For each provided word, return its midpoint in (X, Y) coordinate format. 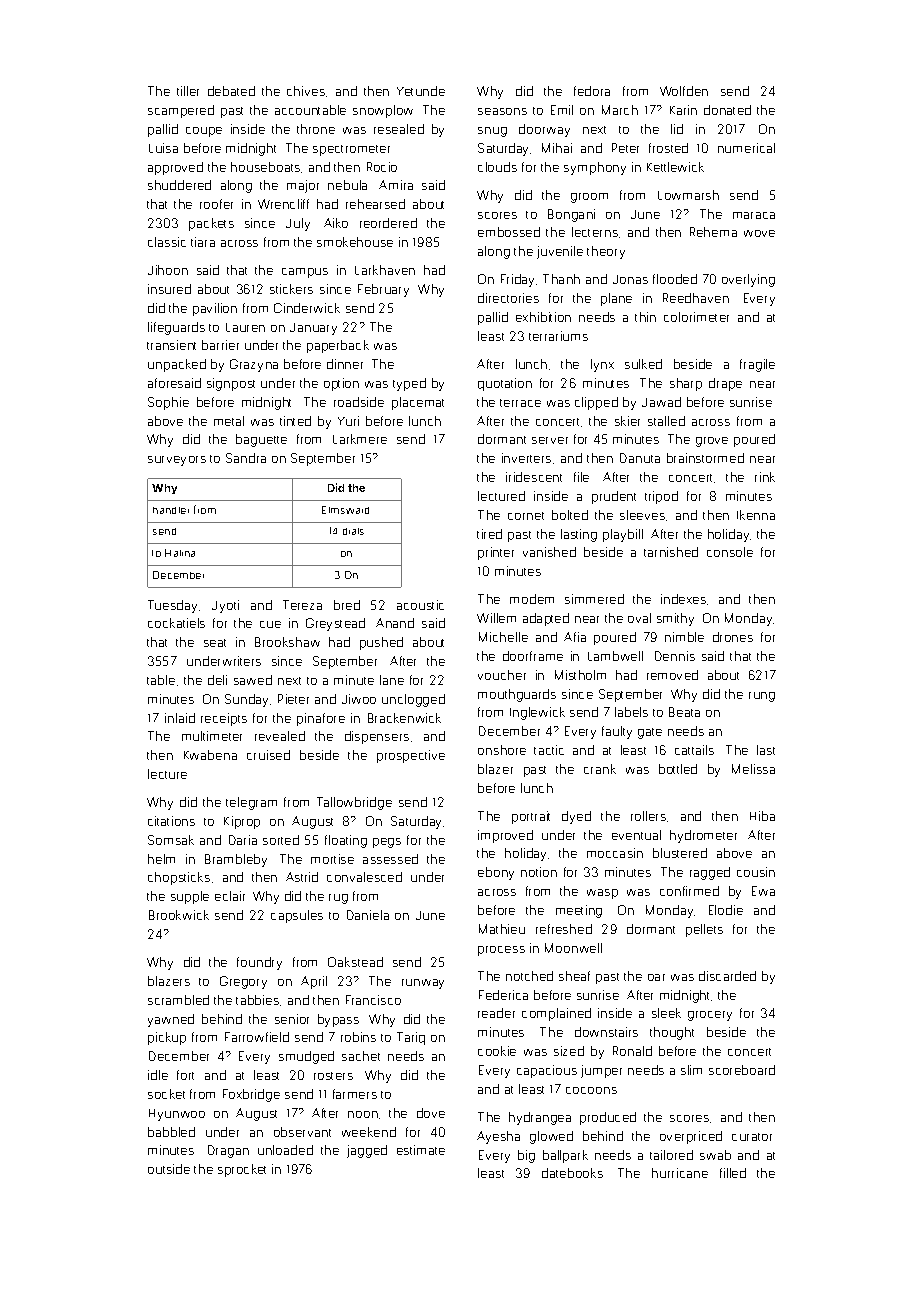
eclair (230, 896)
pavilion (215, 309)
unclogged (413, 700)
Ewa (763, 891)
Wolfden (684, 91)
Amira (396, 185)
